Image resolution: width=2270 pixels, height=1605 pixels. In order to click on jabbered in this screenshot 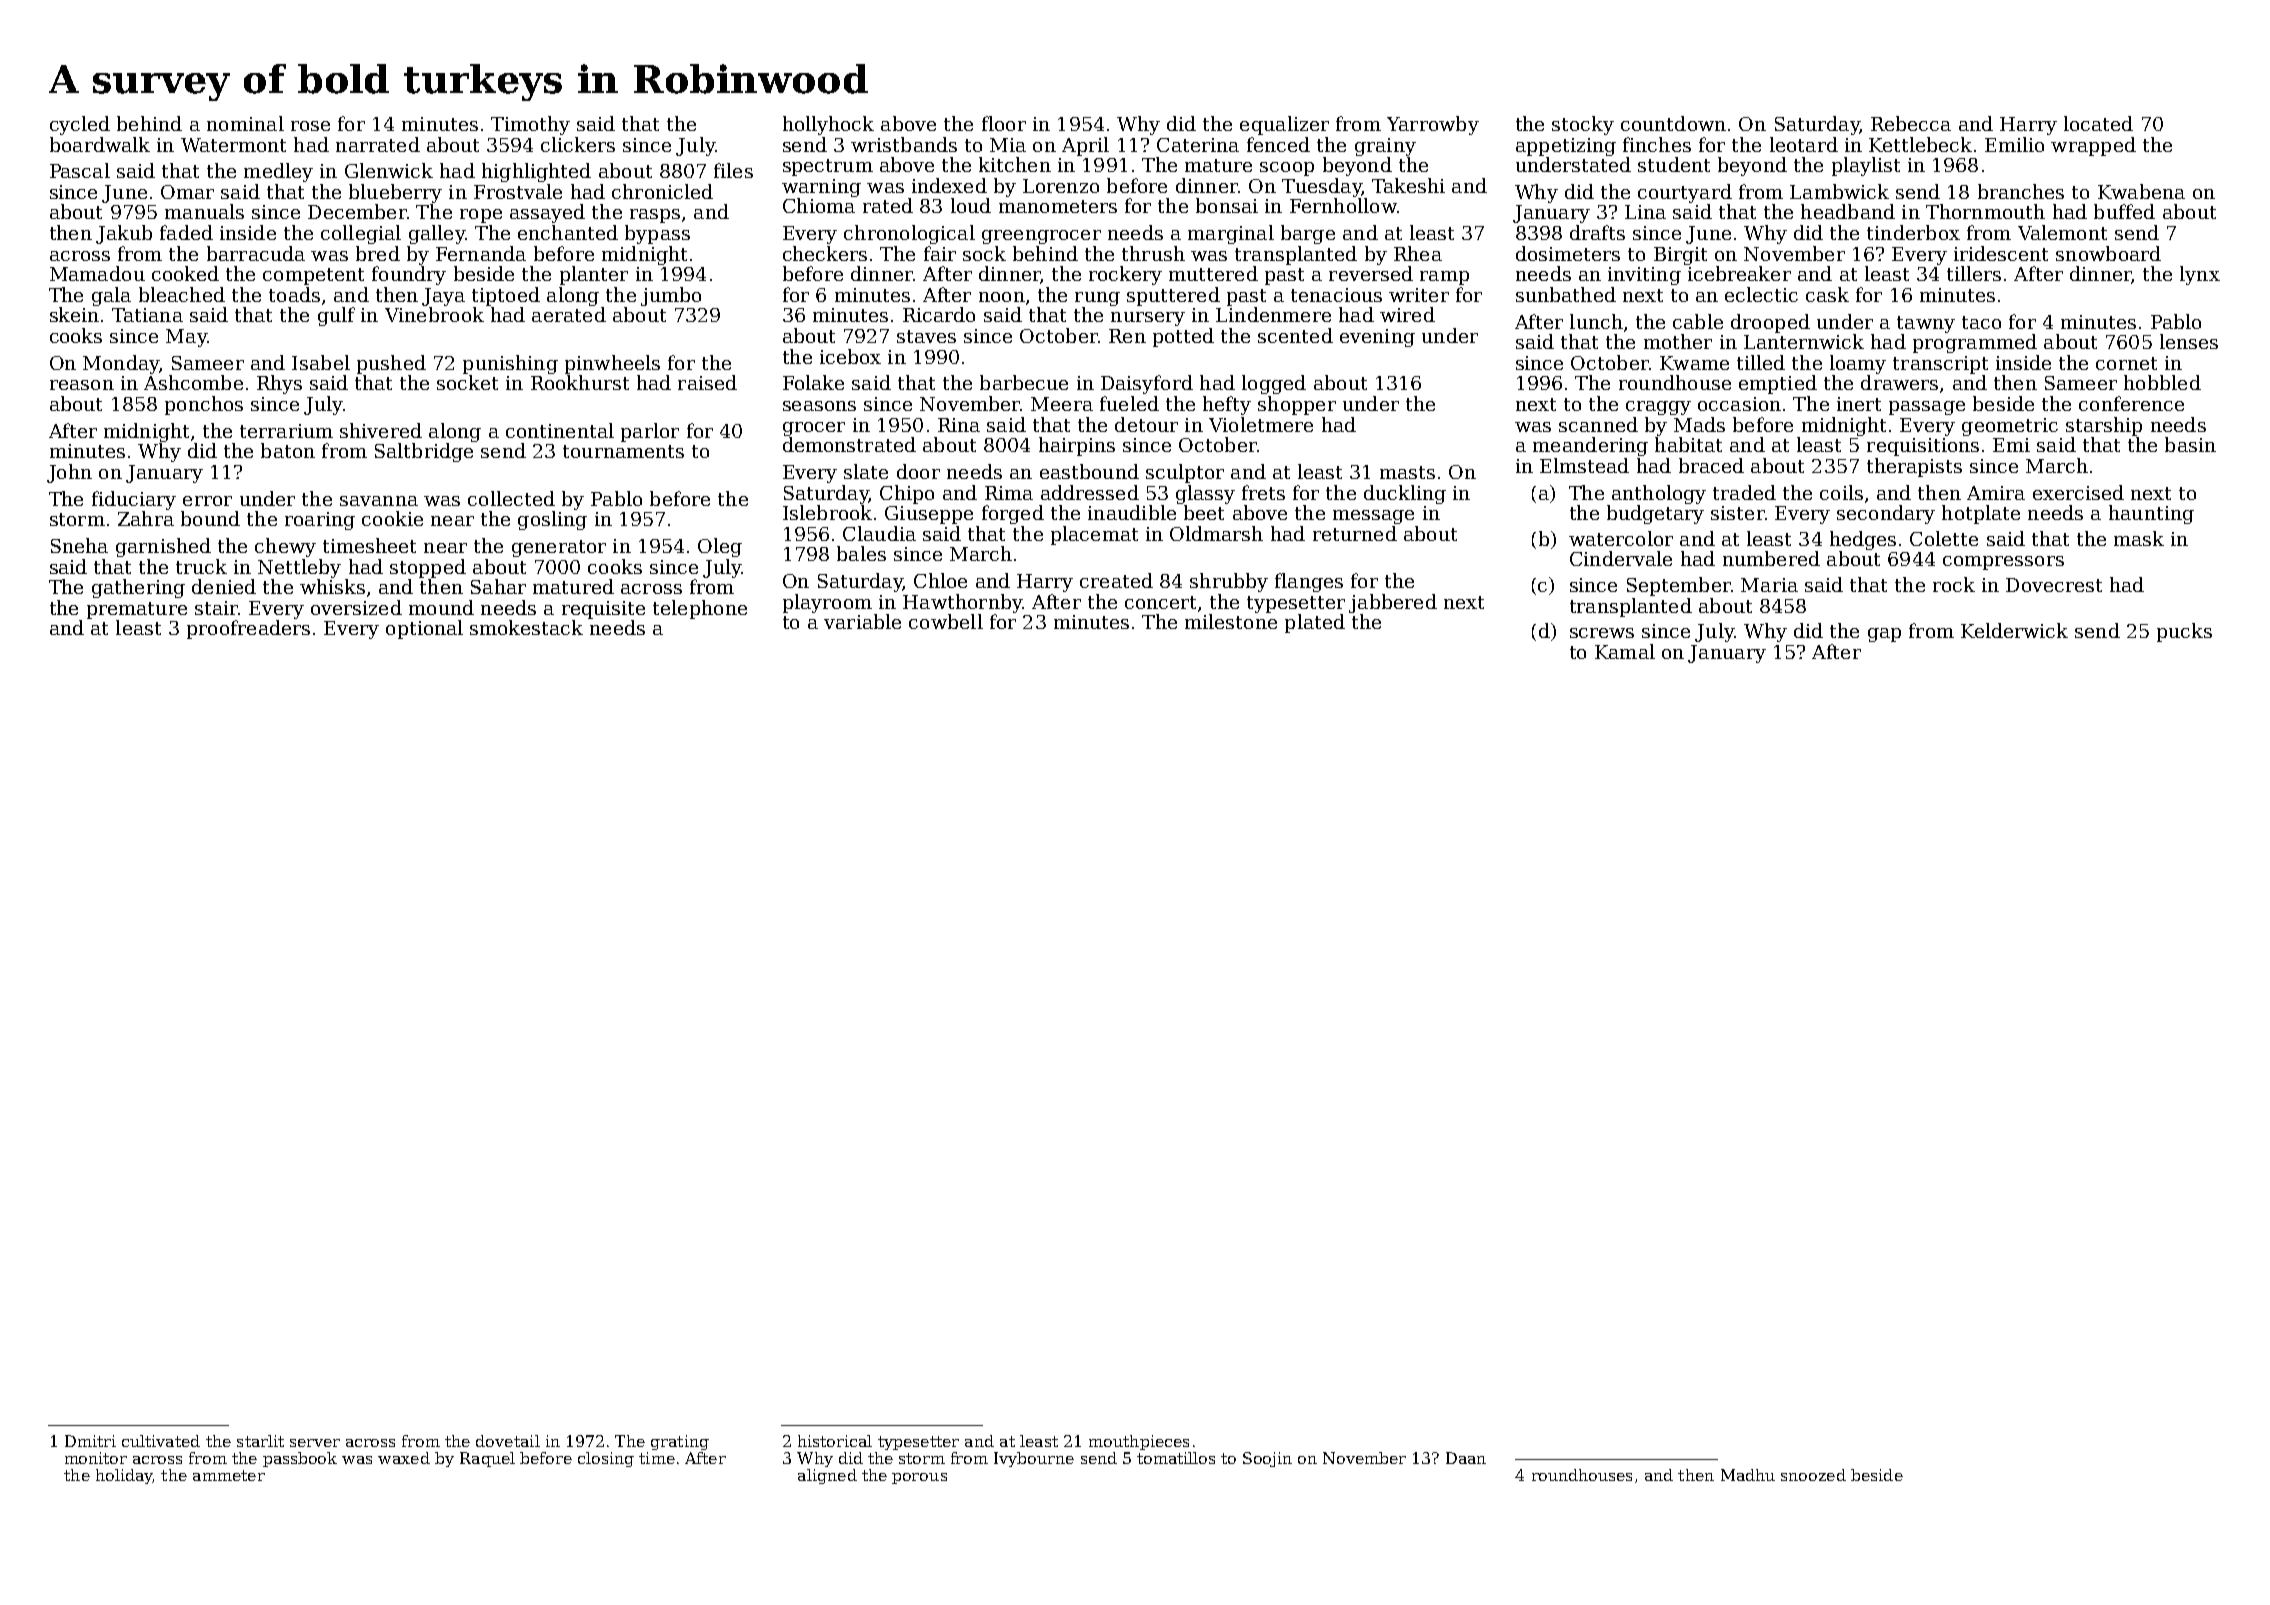, I will do `click(1393, 603)`.
